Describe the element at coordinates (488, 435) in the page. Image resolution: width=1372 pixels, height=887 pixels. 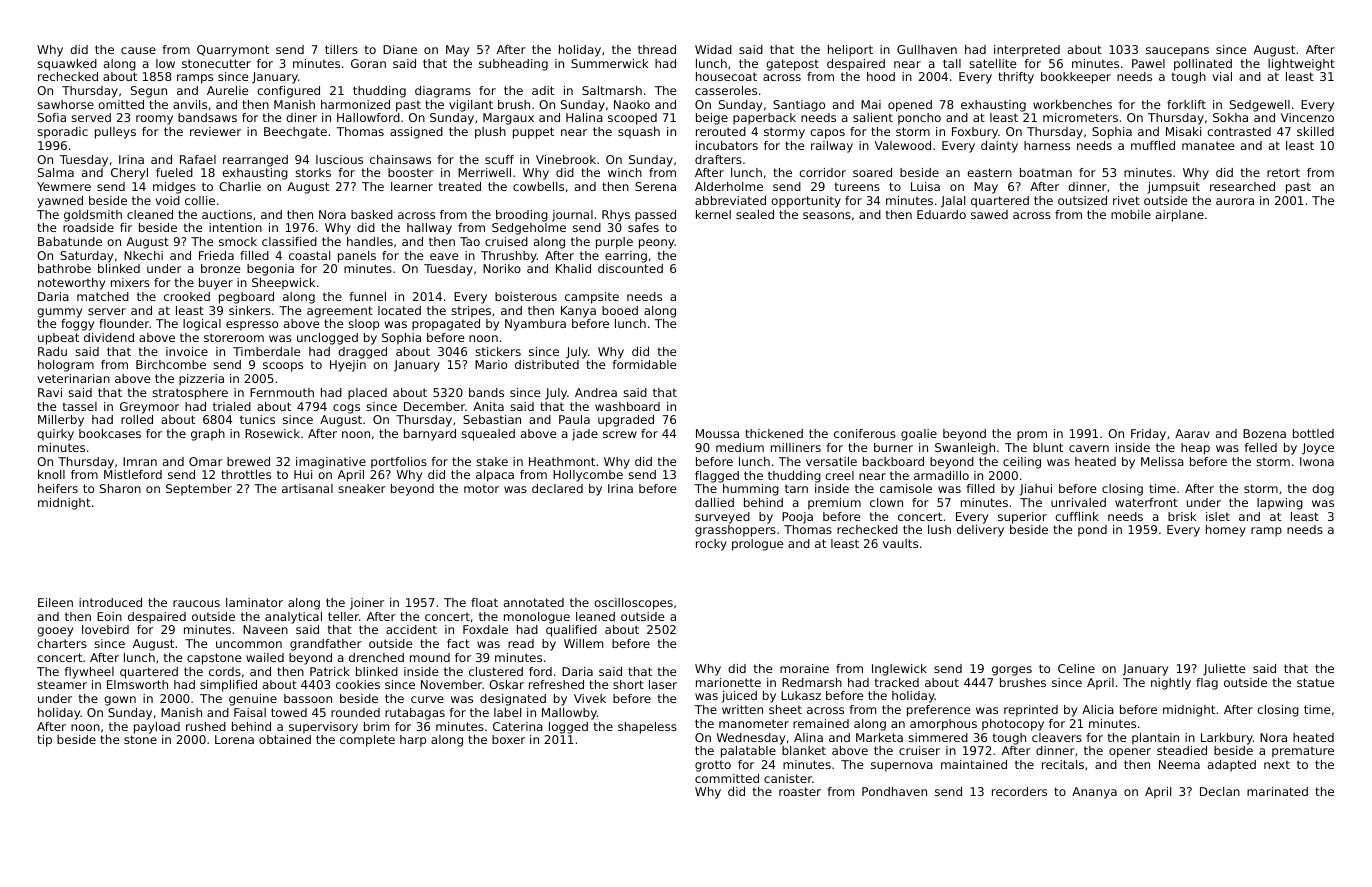
I see `squealed` at that location.
